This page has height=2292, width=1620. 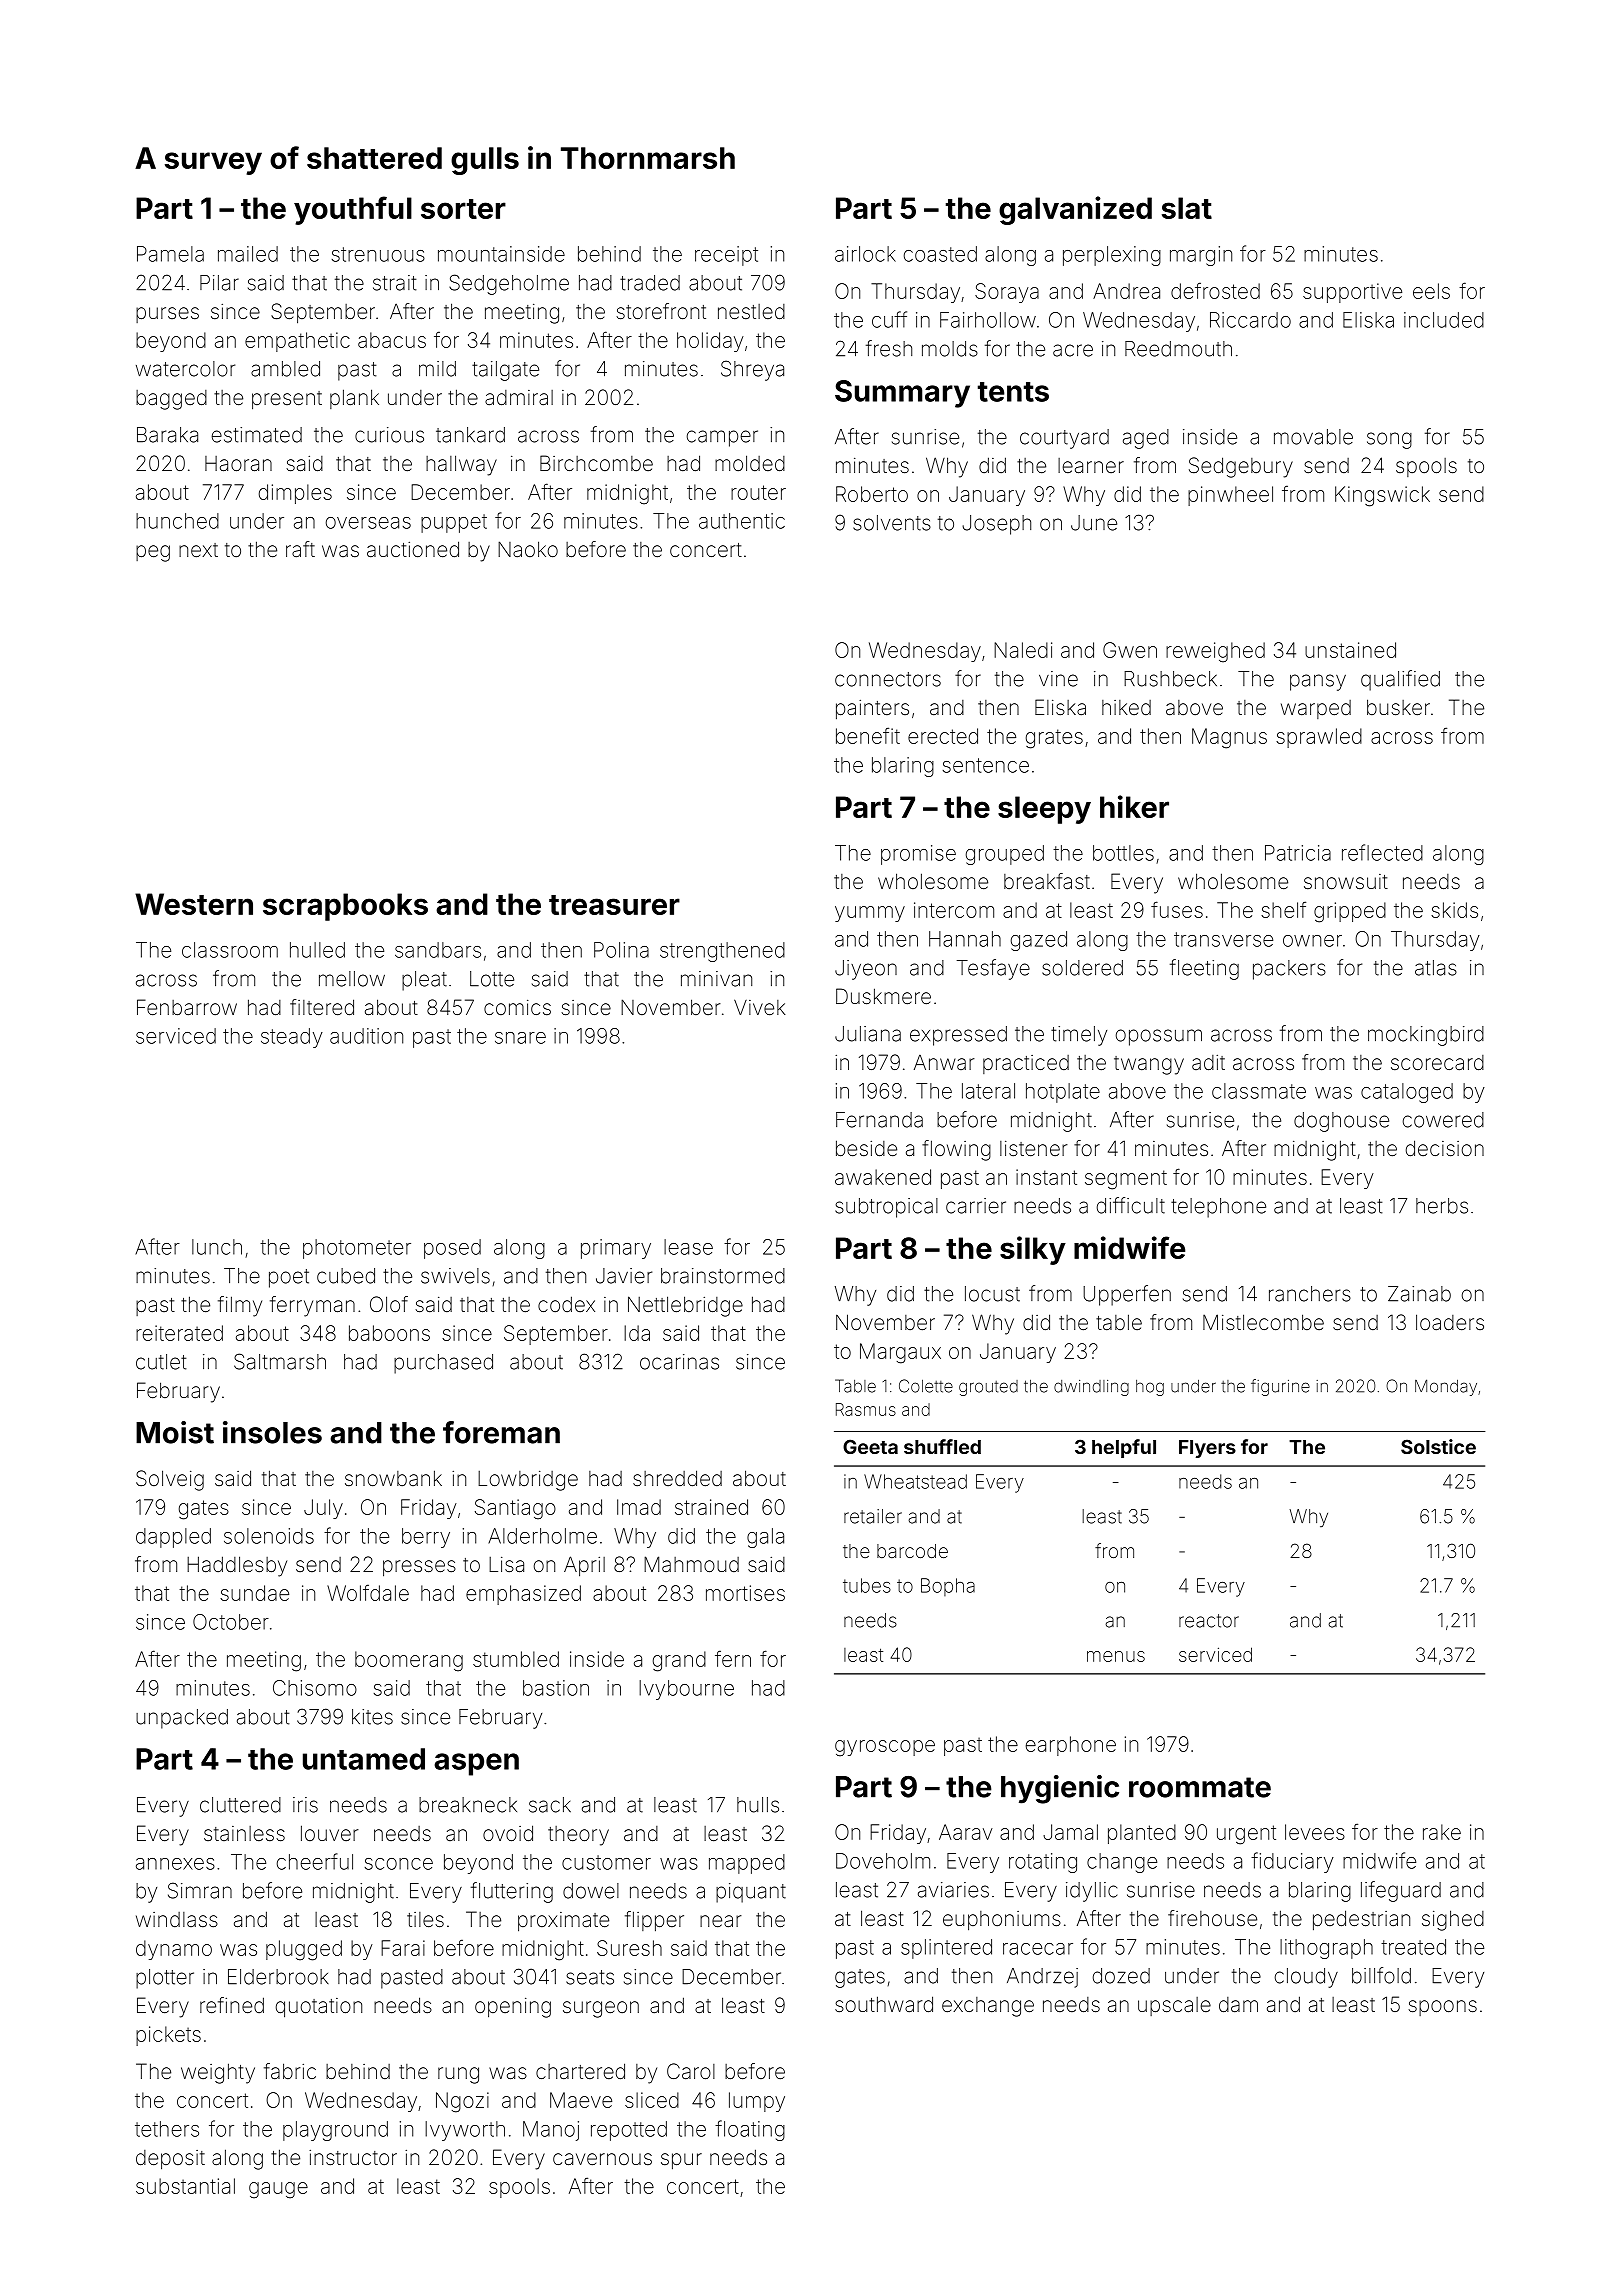 I want to click on Santiago, so click(x=515, y=1509).
